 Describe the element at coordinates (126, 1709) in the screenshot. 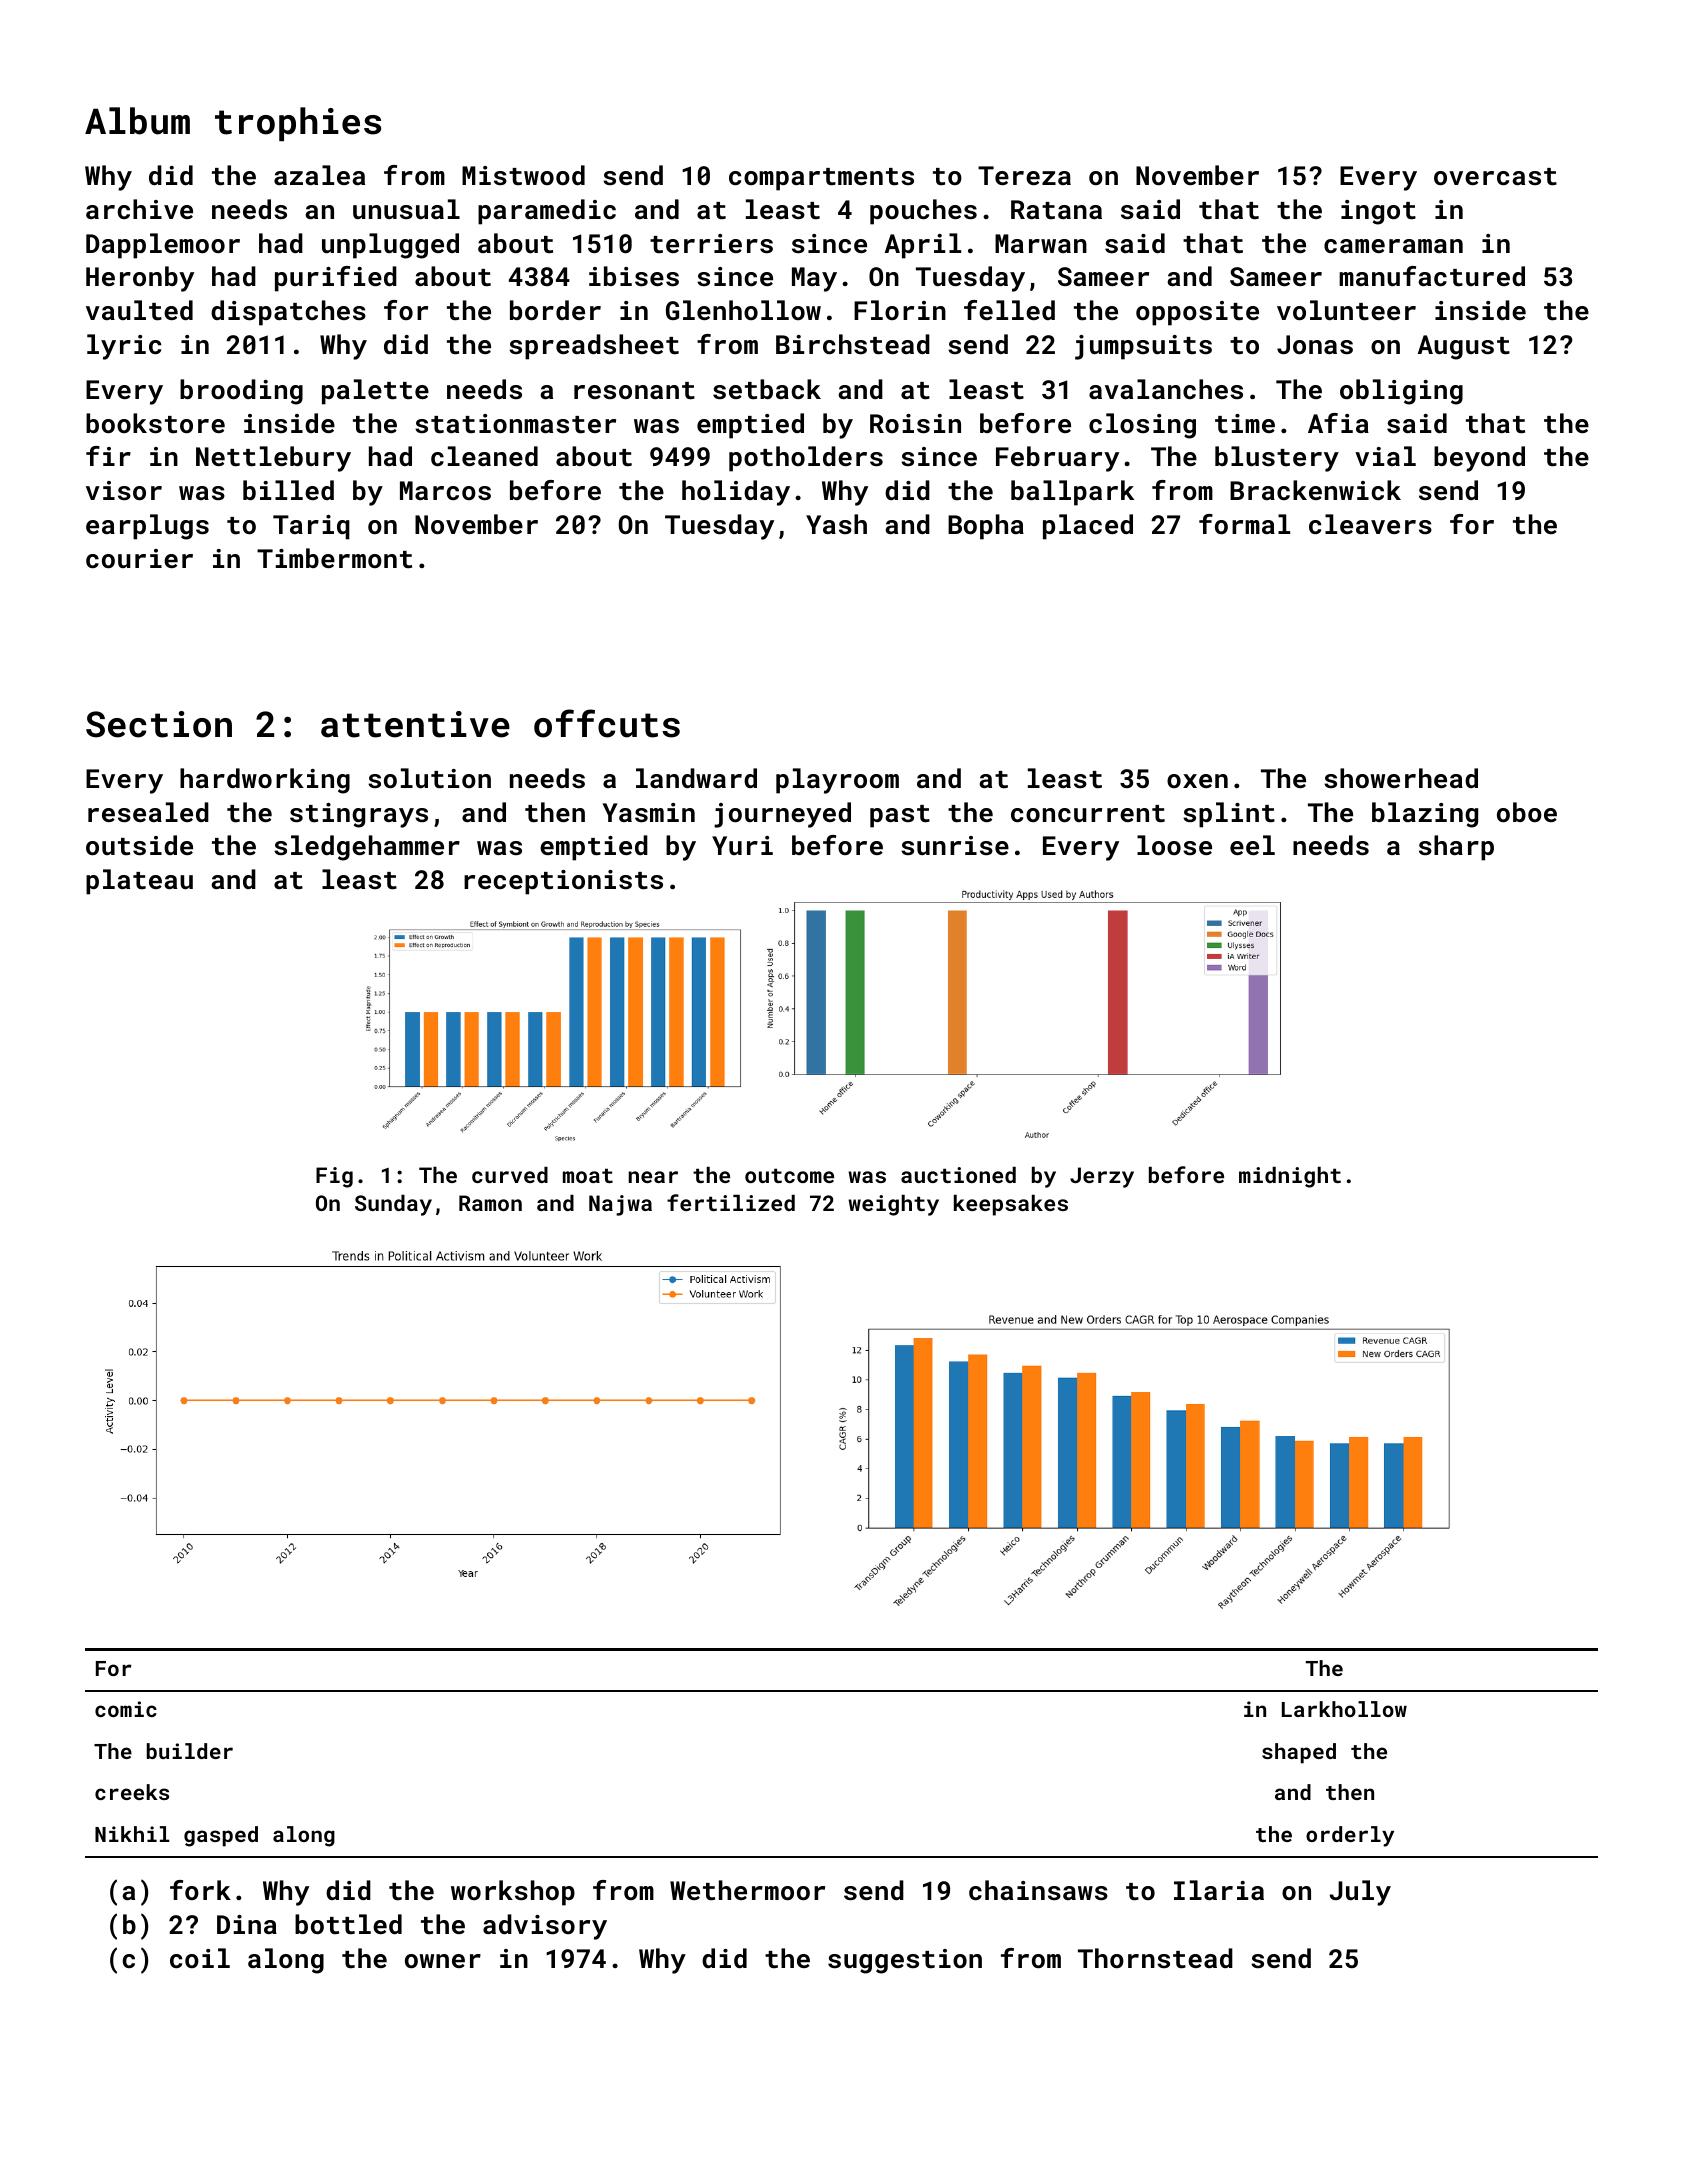

I see `comic` at that location.
